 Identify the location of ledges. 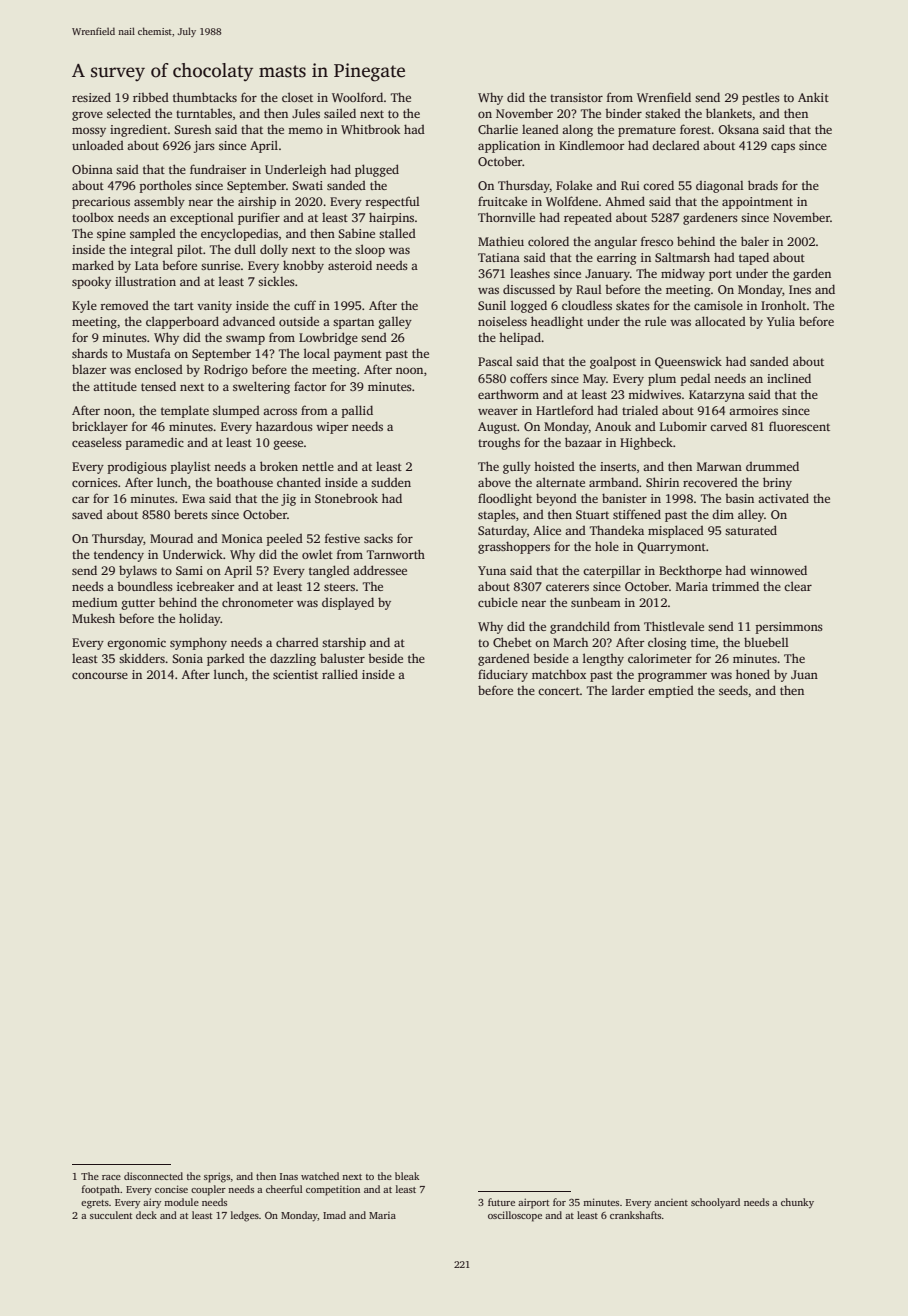
(245, 1216).
